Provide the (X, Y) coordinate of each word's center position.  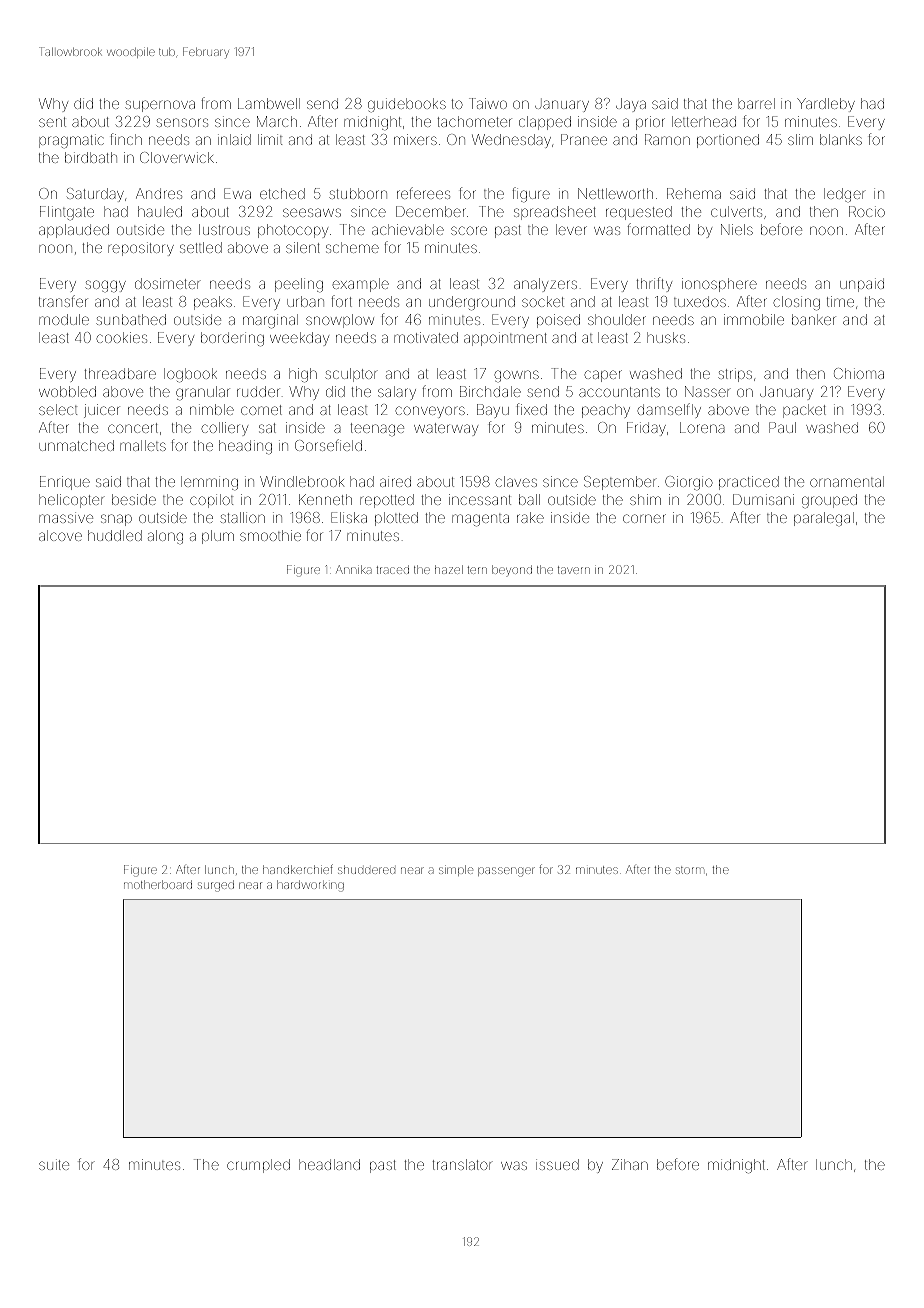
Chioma (859, 373)
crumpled (258, 1166)
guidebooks (407, 105)
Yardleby (826, 105)
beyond (512, 571)
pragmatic (71, 141)
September (620, 483)
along (165, 537)
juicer (102, 411)
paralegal (824, 519)
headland (329, 1164)
